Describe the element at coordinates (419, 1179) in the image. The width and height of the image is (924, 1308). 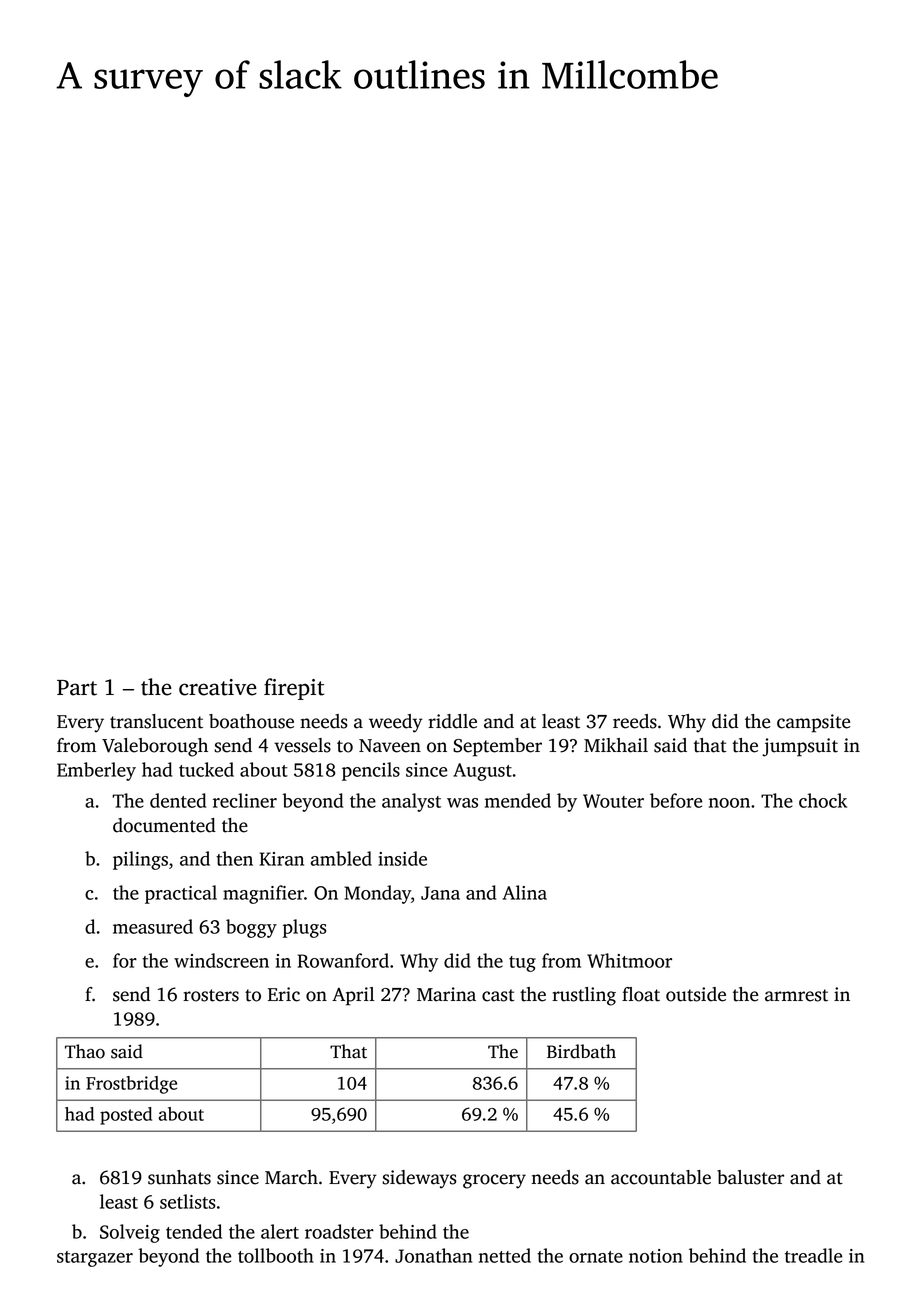
I see `sideways` at that location.
